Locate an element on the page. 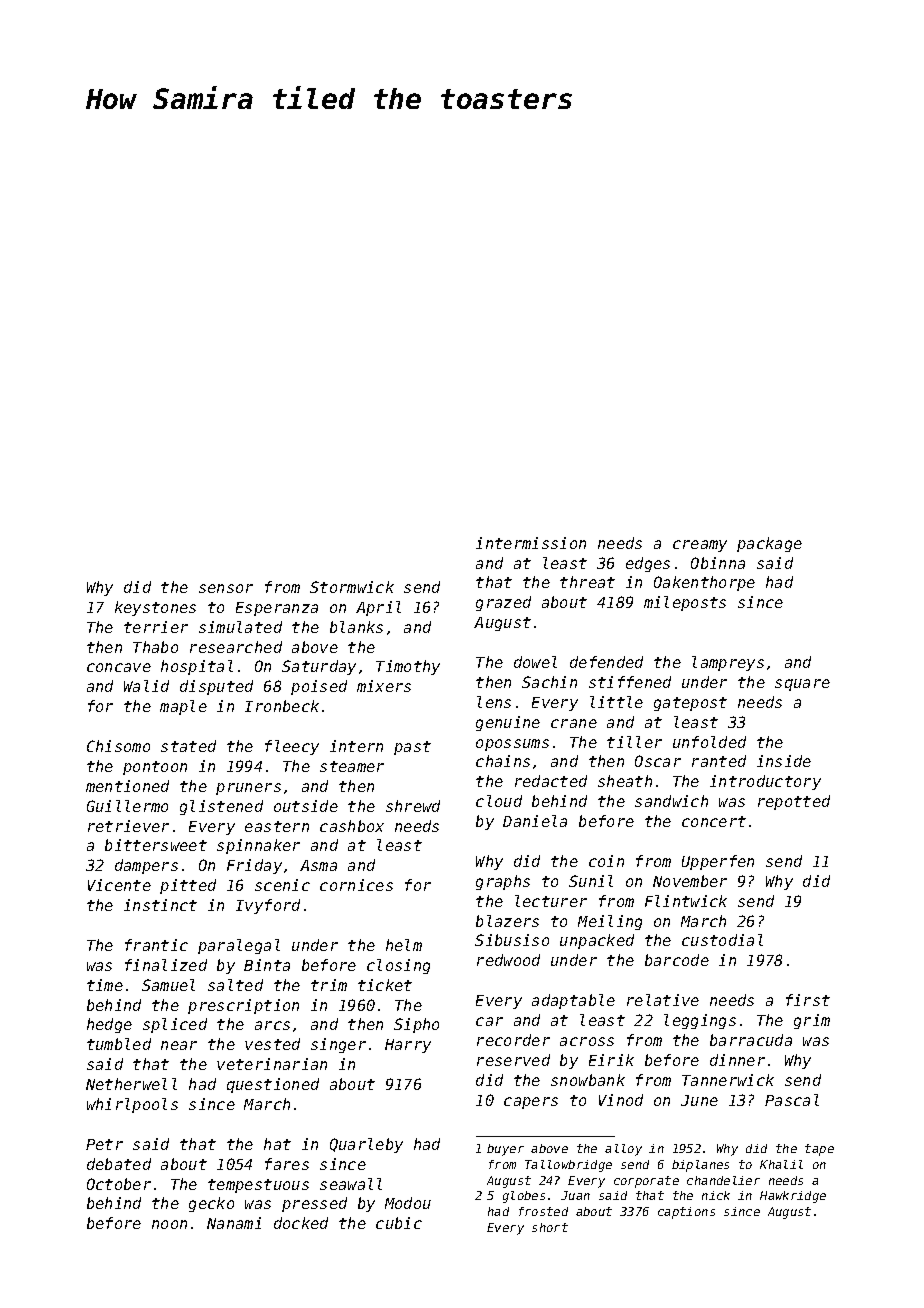 The width and height of the document is (924, 1308). outside is located at coordinates (306, 806).
